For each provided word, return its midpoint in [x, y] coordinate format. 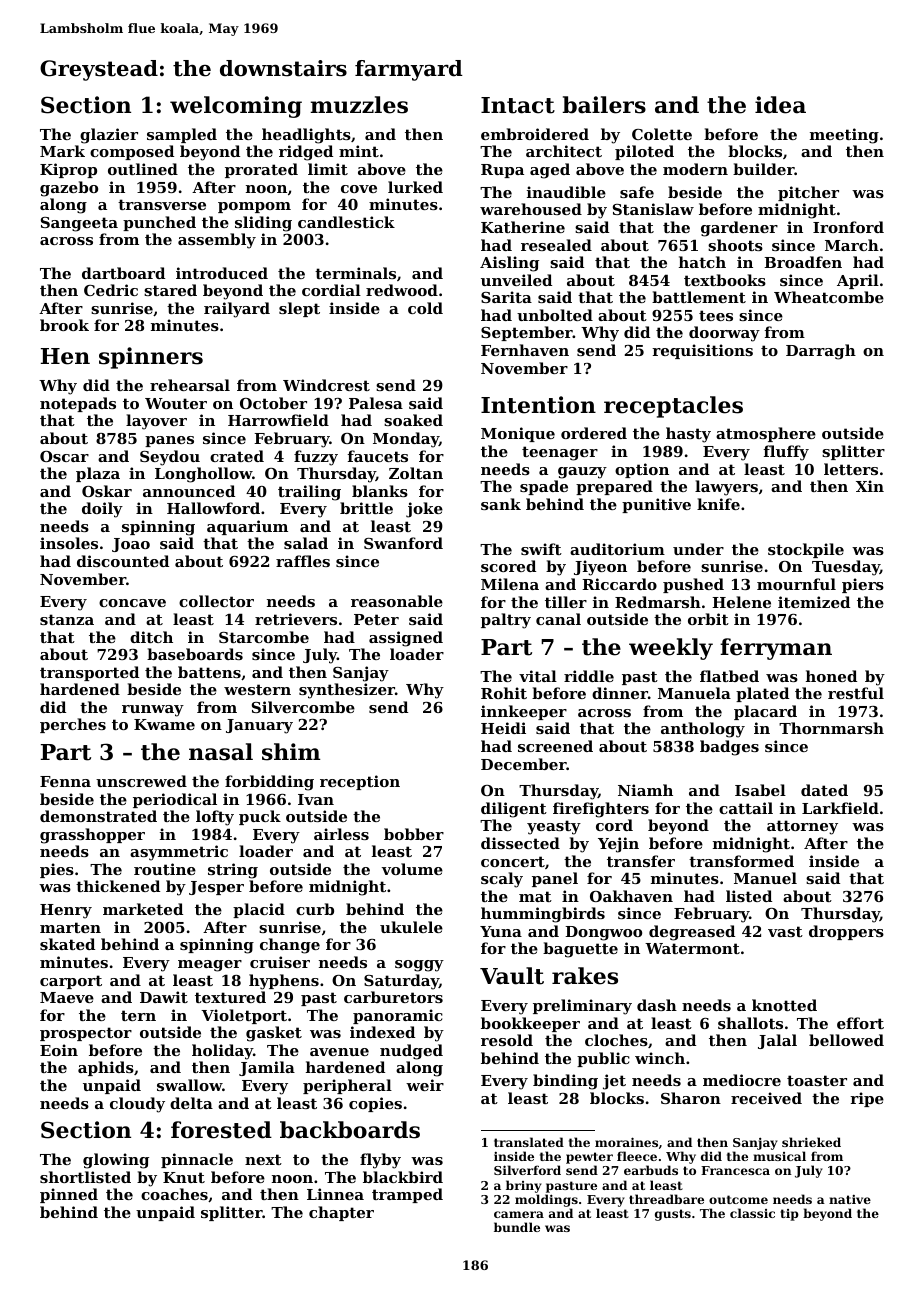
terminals [355, 273]
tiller [566, 602]
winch [660, 1058]
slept [299, 309]
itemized [814, 602]
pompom [254, 207]
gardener [739, 229]
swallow [189, 1085]
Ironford [848, 227]
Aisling [509, 264]
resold [507, 1040]
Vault [512, 976]
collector [216, 601]
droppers [846, 932]
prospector [86, 1034]
